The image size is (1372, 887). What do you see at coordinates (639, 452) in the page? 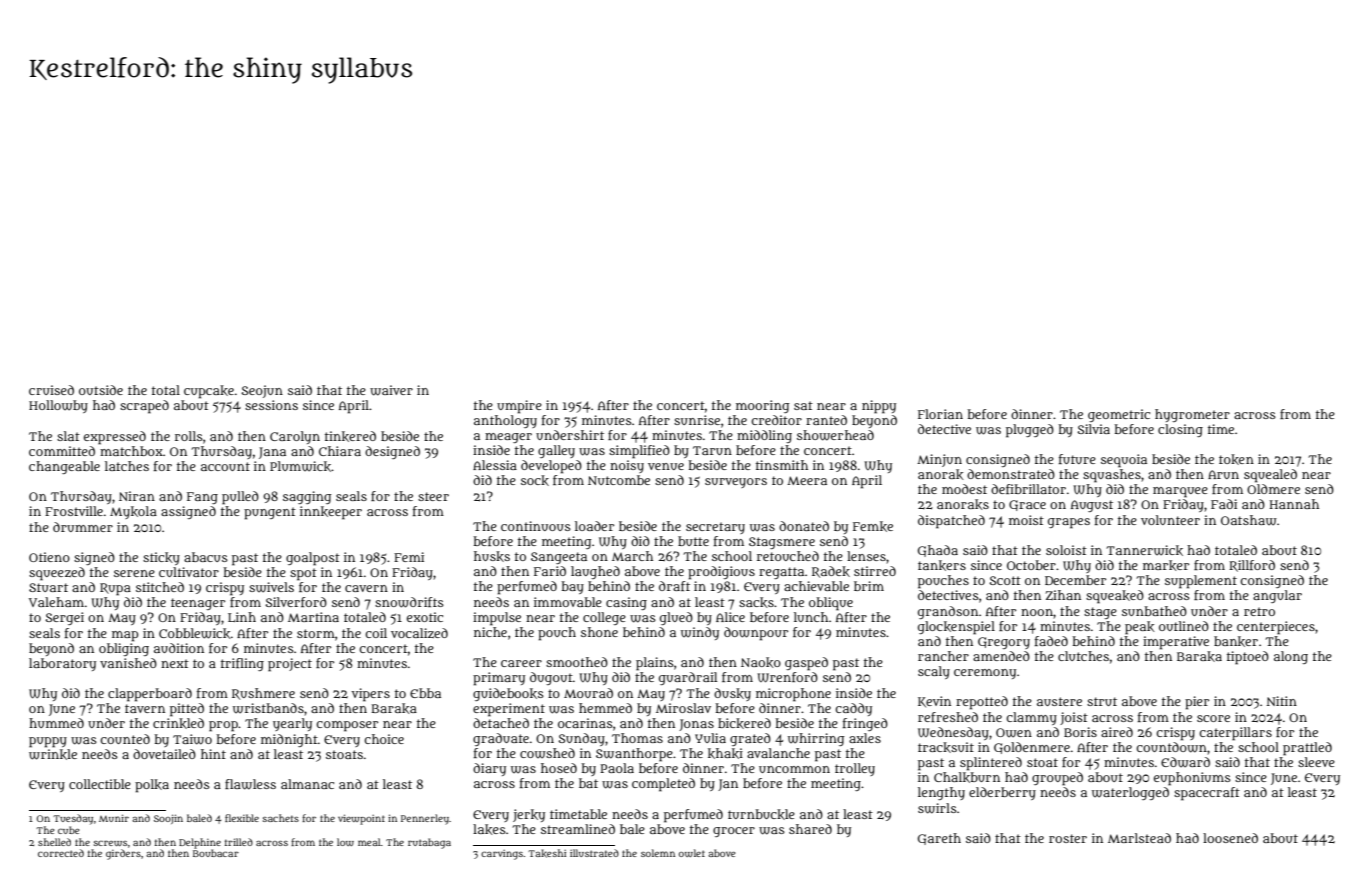
I see `simplified` at bounding box center [639, 452].
